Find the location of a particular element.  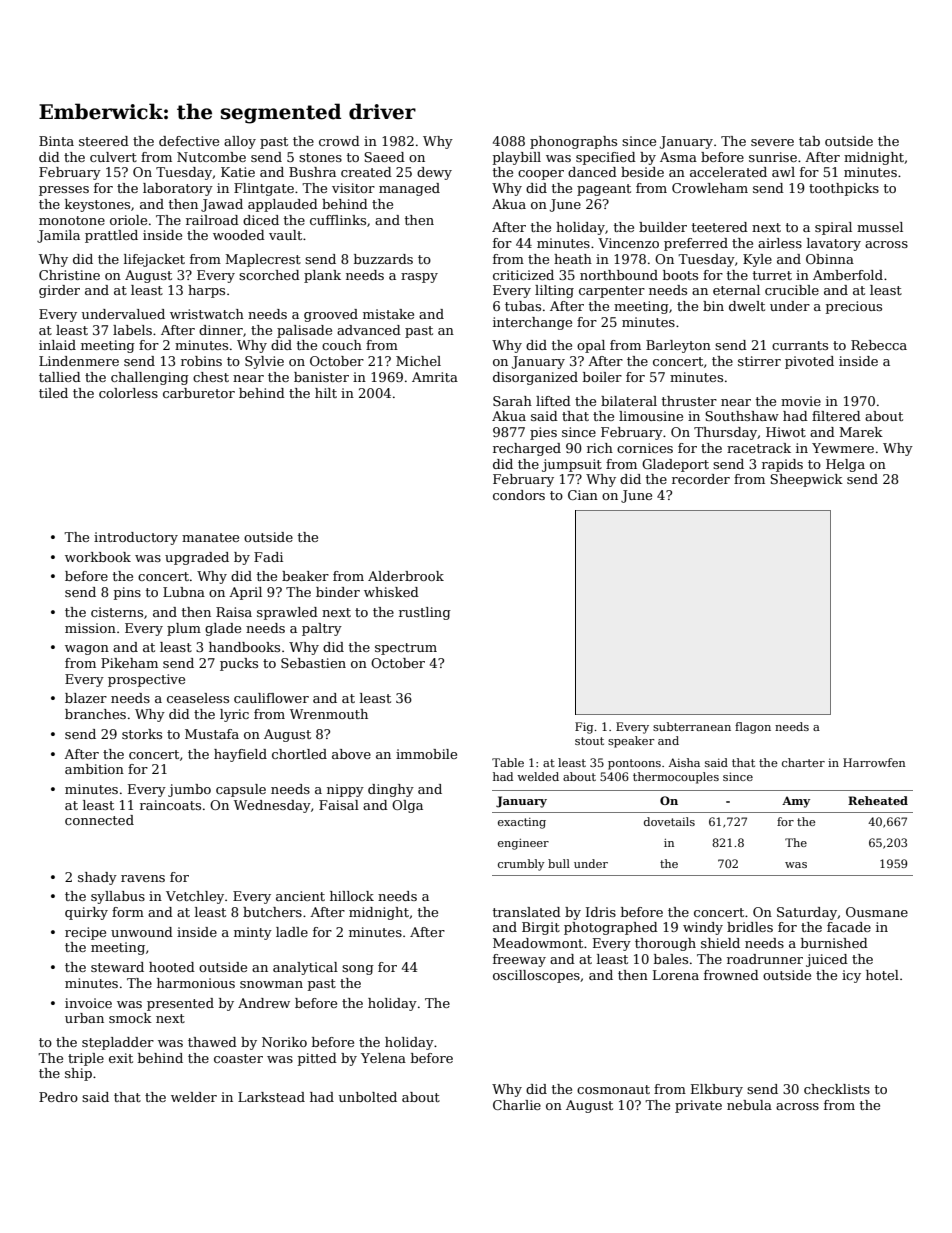

Charlie is located at coordinates (517, 1105).
